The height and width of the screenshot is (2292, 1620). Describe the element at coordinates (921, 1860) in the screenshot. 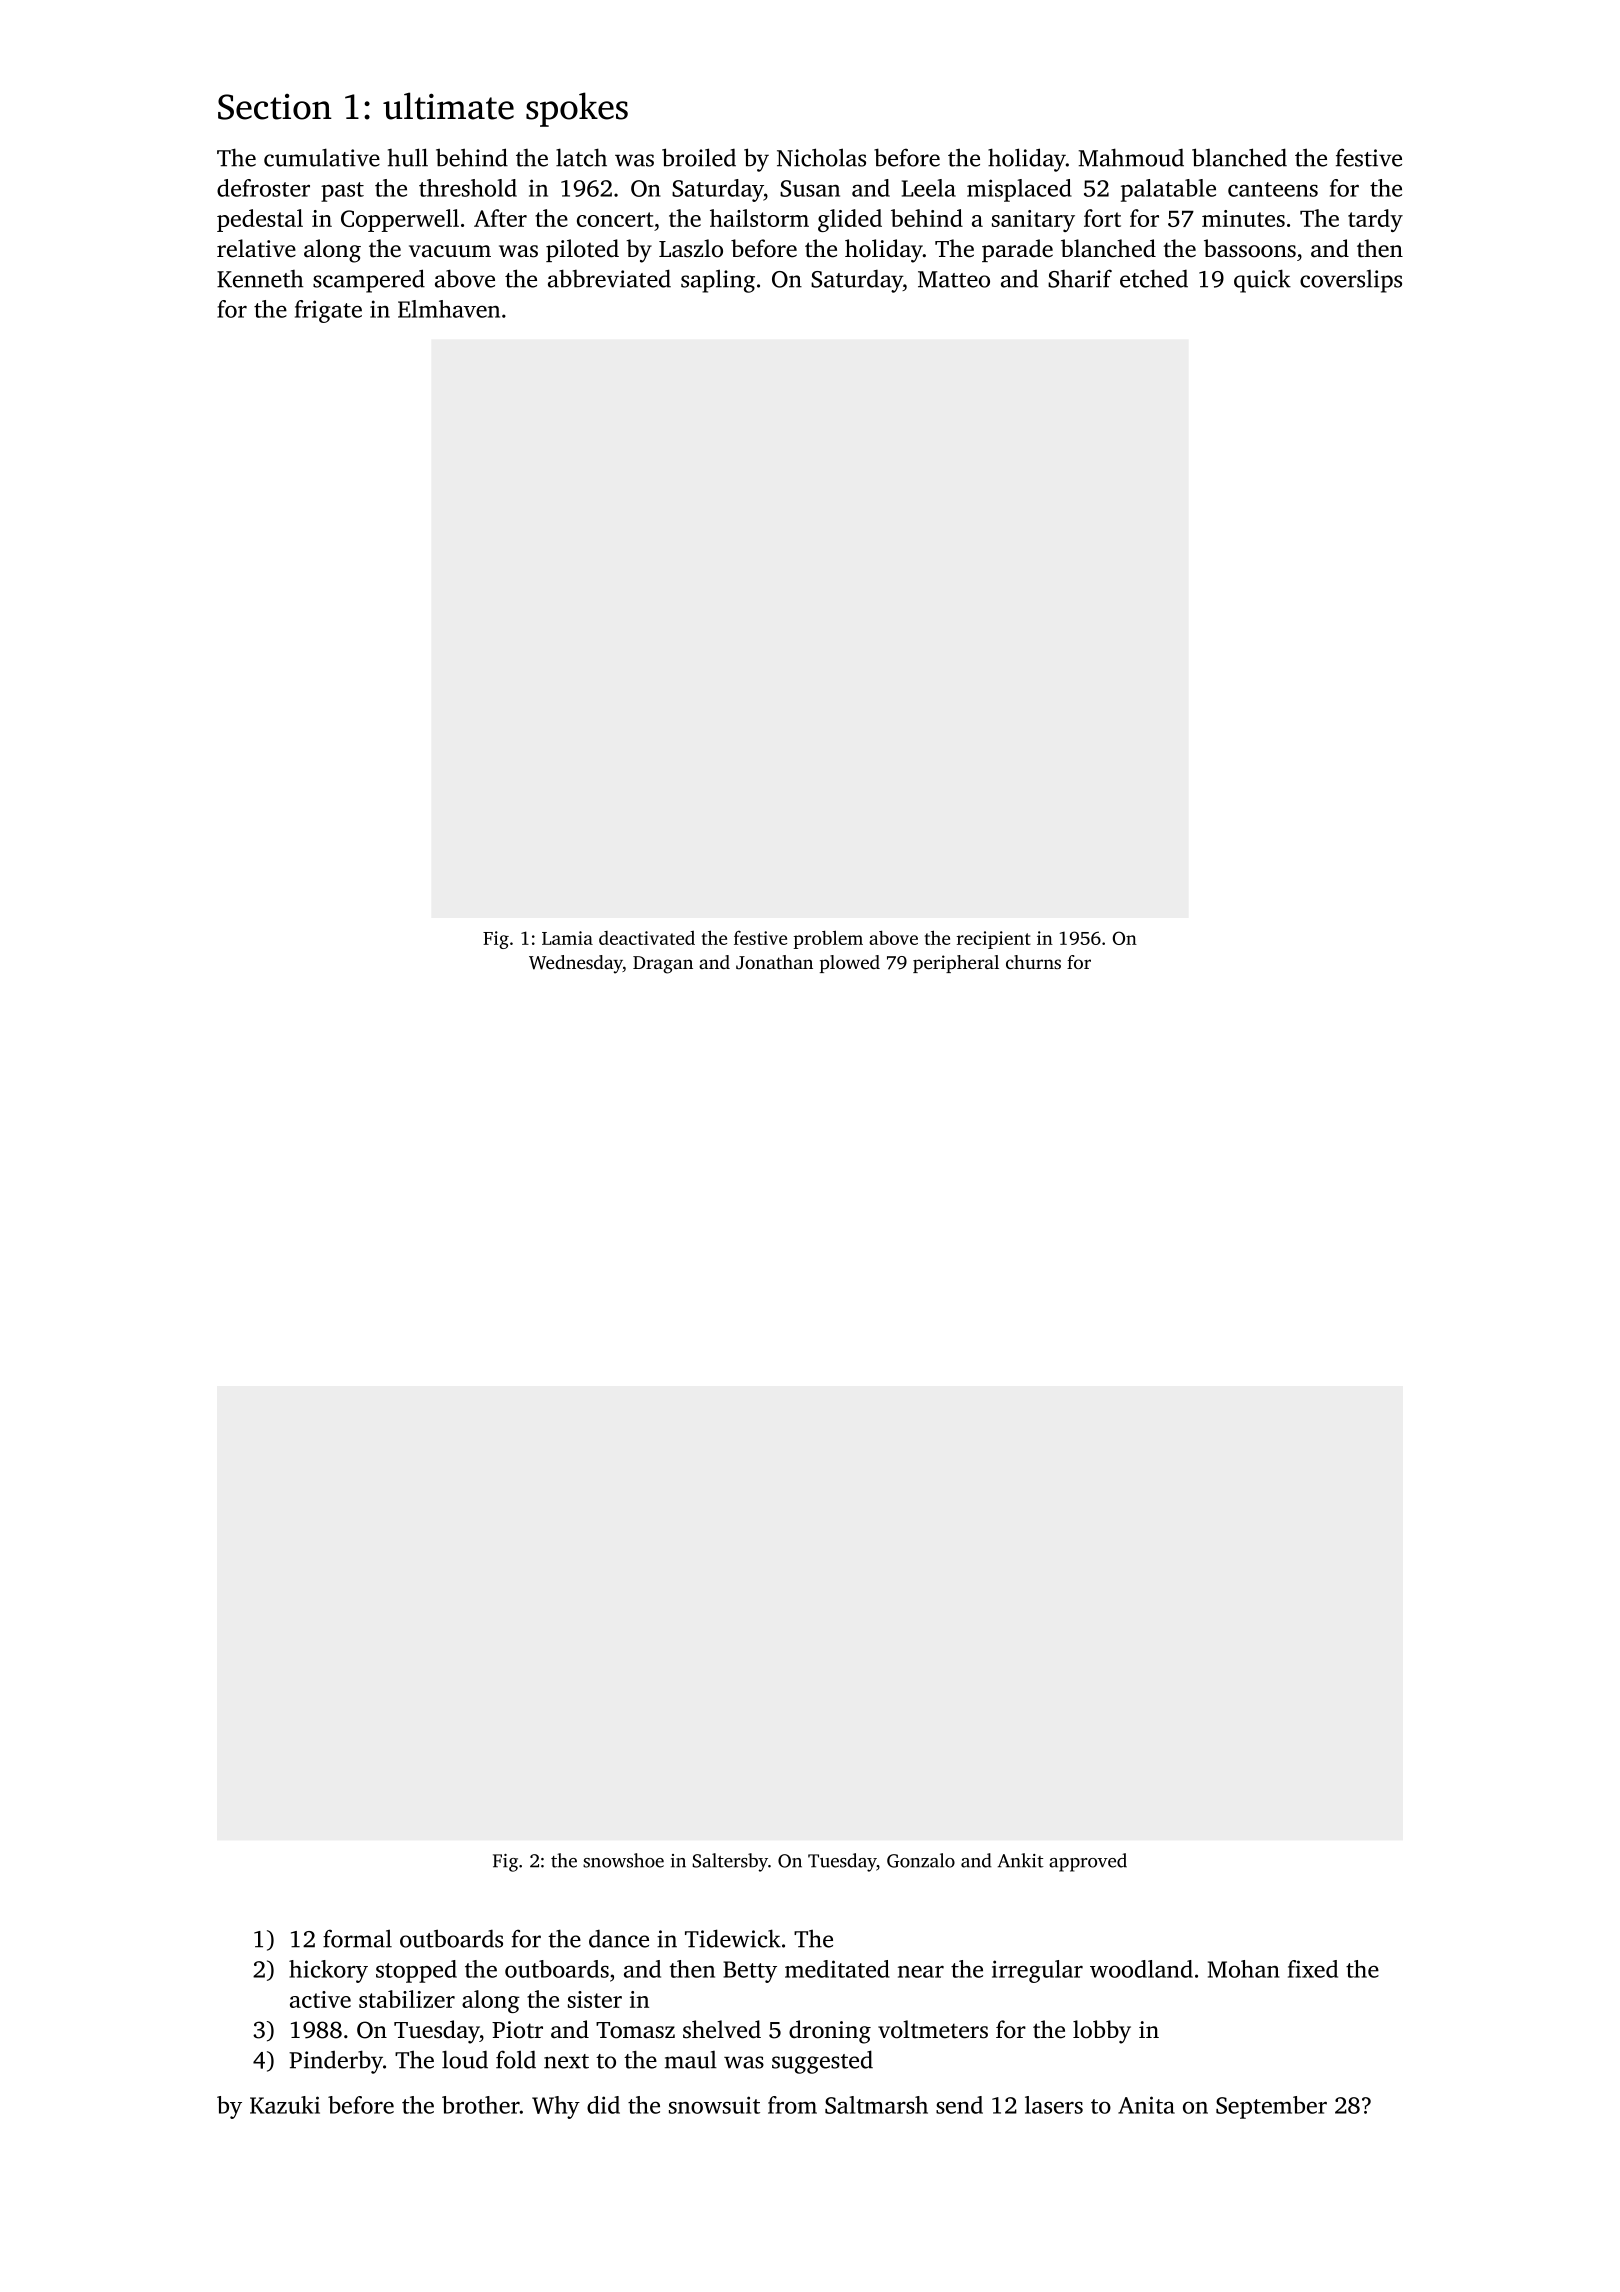

I see `Gonzalo` at that location.
